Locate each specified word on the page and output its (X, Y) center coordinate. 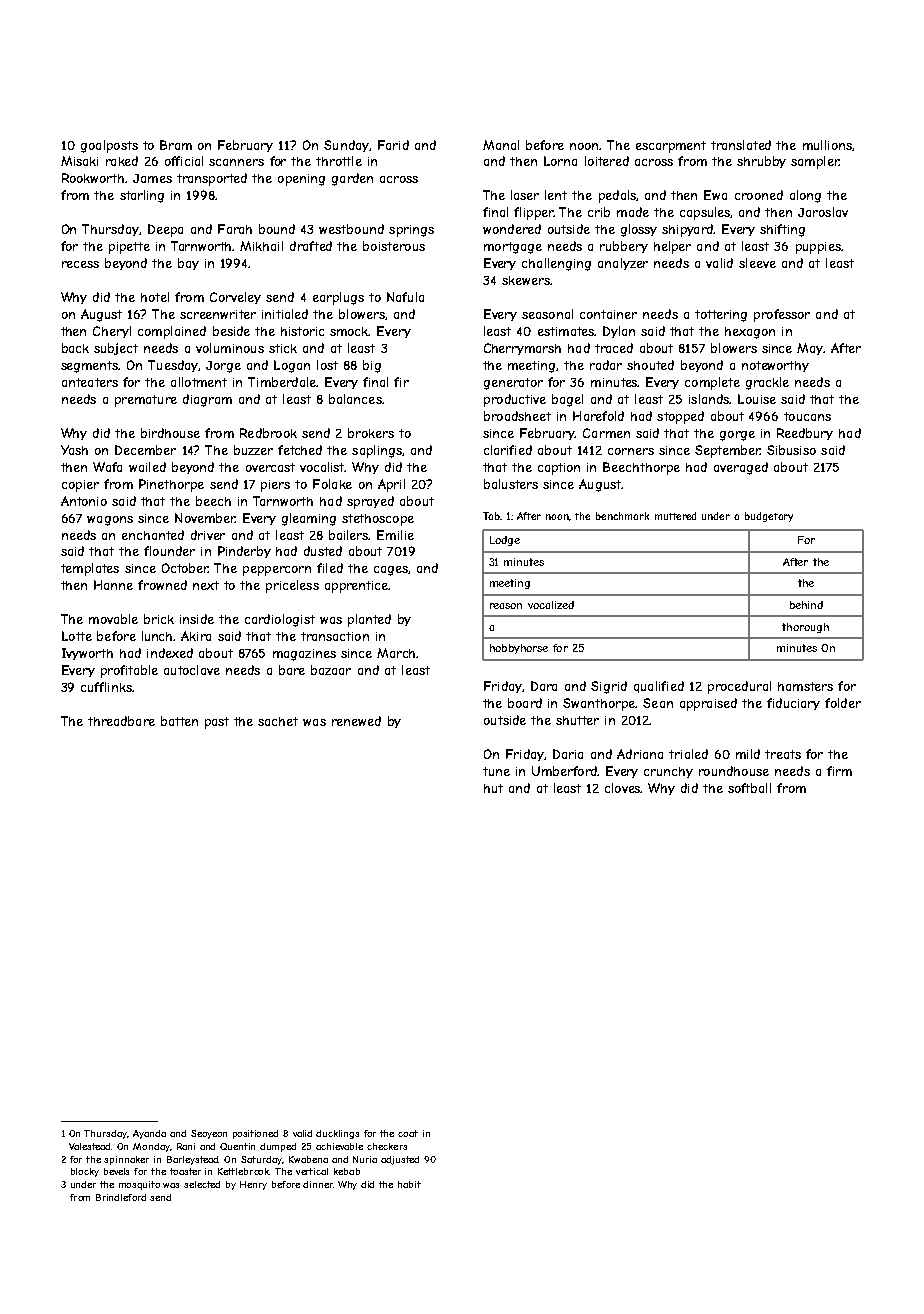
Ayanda (149, 1134)
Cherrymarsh (522, 349)
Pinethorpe (171, 485)
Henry (253, 1185)
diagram (207, 400)
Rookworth (93, 178)
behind (806, 605)
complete (712, 383)
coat (408, 1133)
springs (411, 231)
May (810, 349)
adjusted (400, 1160)
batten (179, 721)
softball (749, 788)
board (525, 703)
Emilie (395, 535)
